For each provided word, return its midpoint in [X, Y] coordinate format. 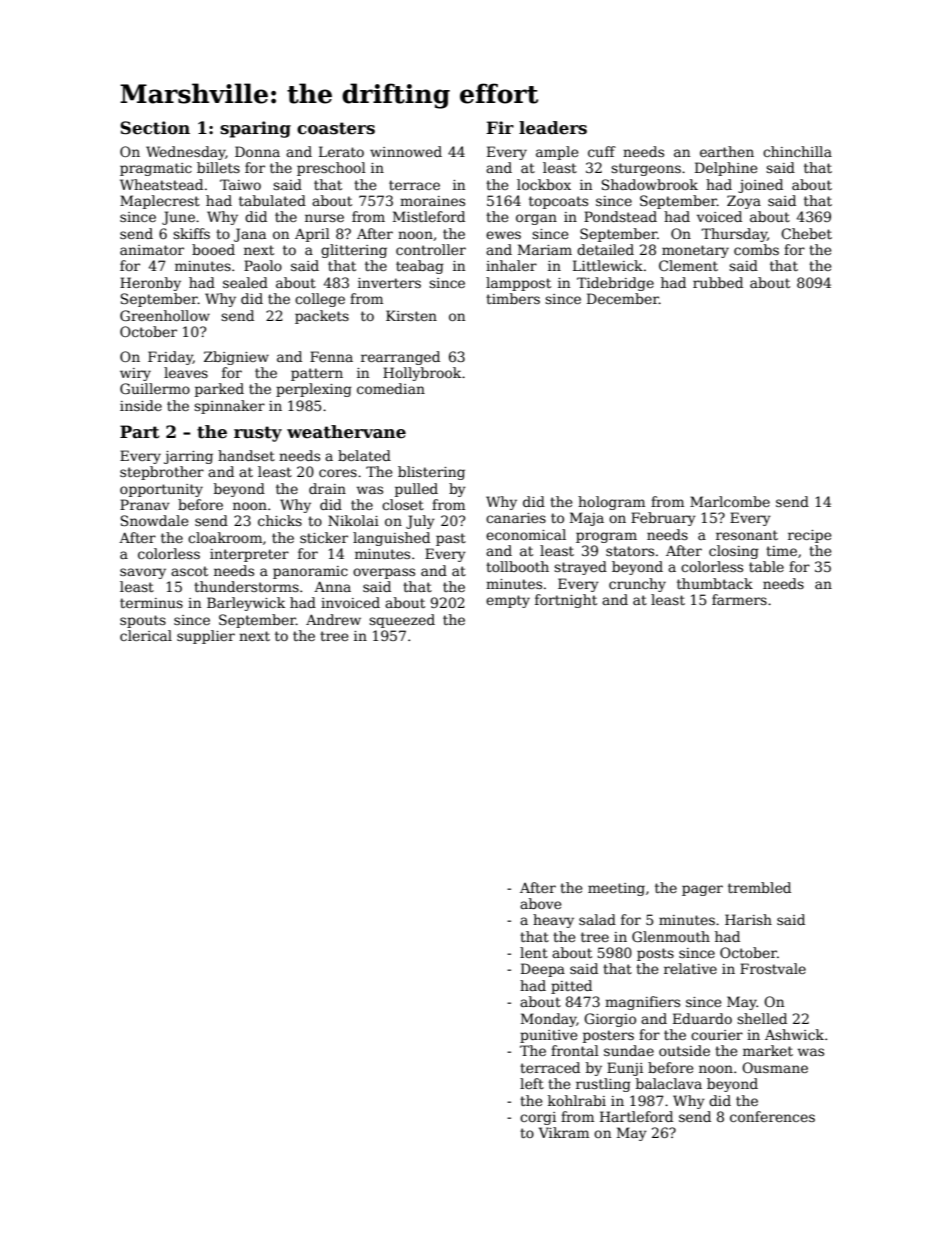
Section [155, 128]
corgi [538, 1118]
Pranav [145, 504]
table [766, 566]
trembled [759, 887]
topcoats [558, 202]
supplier [206, 637]
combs [756, 249]
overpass [384, 573]
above [541, 903]
